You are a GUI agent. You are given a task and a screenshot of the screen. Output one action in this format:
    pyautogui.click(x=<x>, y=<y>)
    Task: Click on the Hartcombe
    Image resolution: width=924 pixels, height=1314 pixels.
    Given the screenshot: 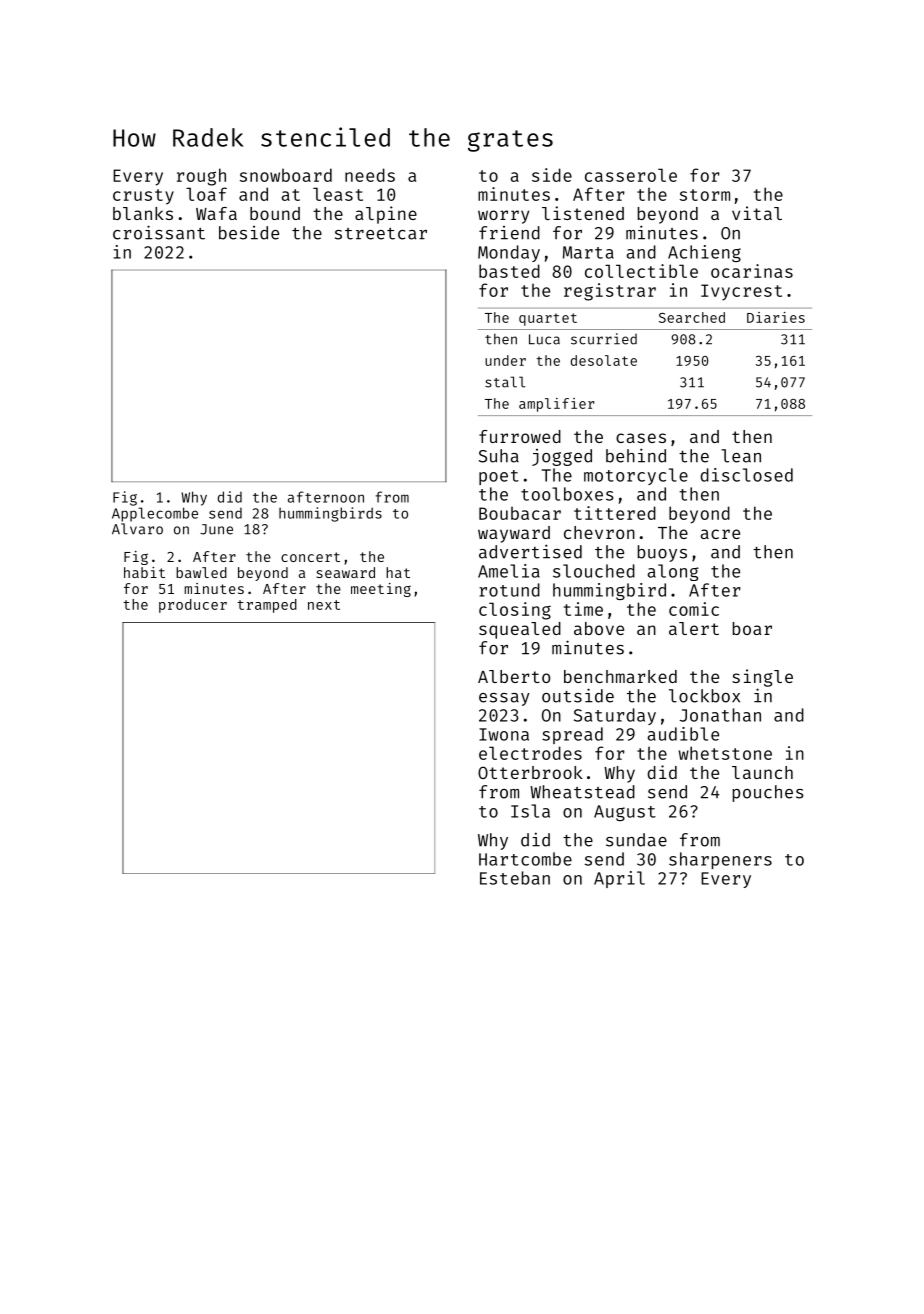 What is the action you would take?
    pyautogui.click(x=525, y=859)
